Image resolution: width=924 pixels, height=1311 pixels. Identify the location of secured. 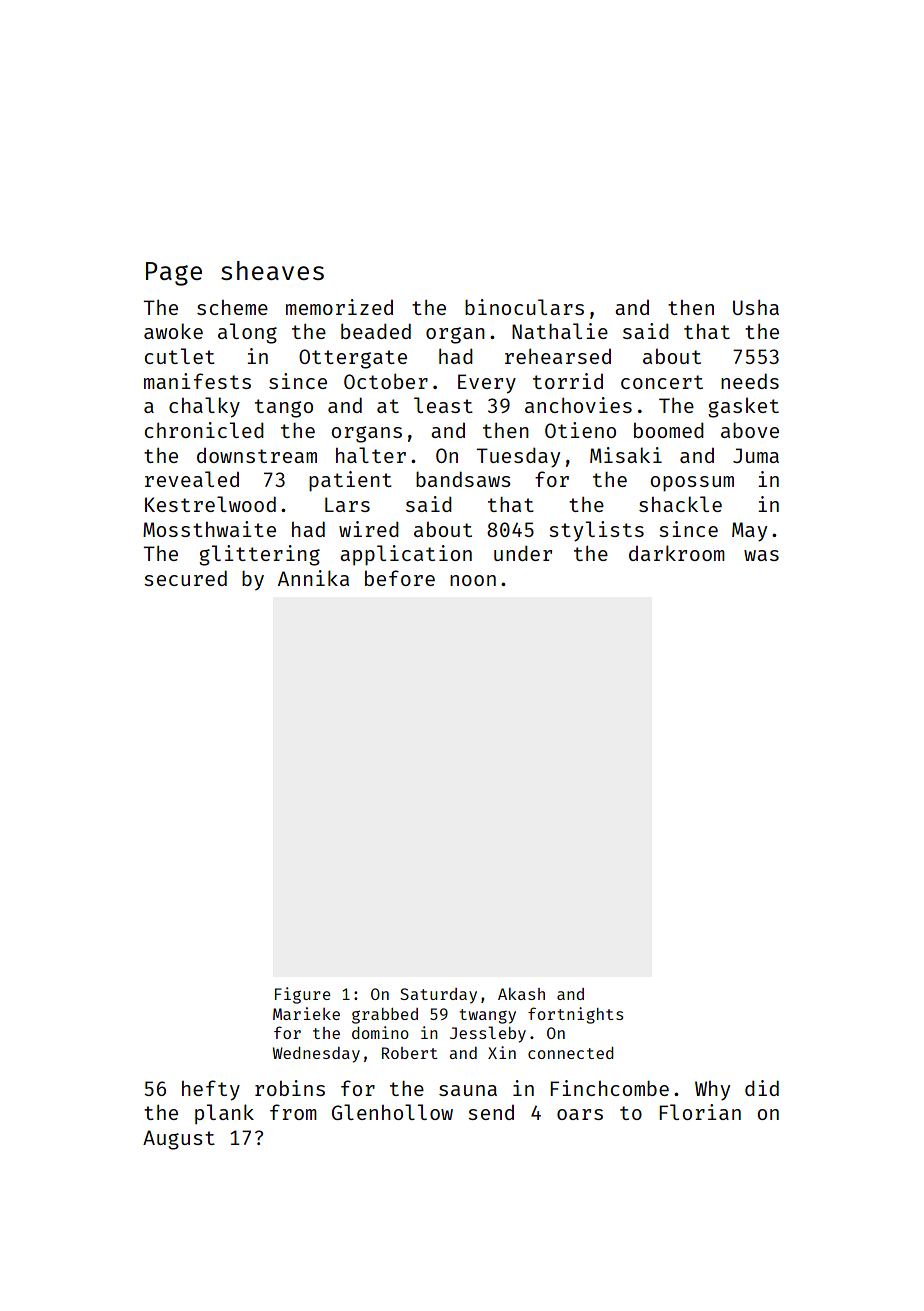
(185, 578).
